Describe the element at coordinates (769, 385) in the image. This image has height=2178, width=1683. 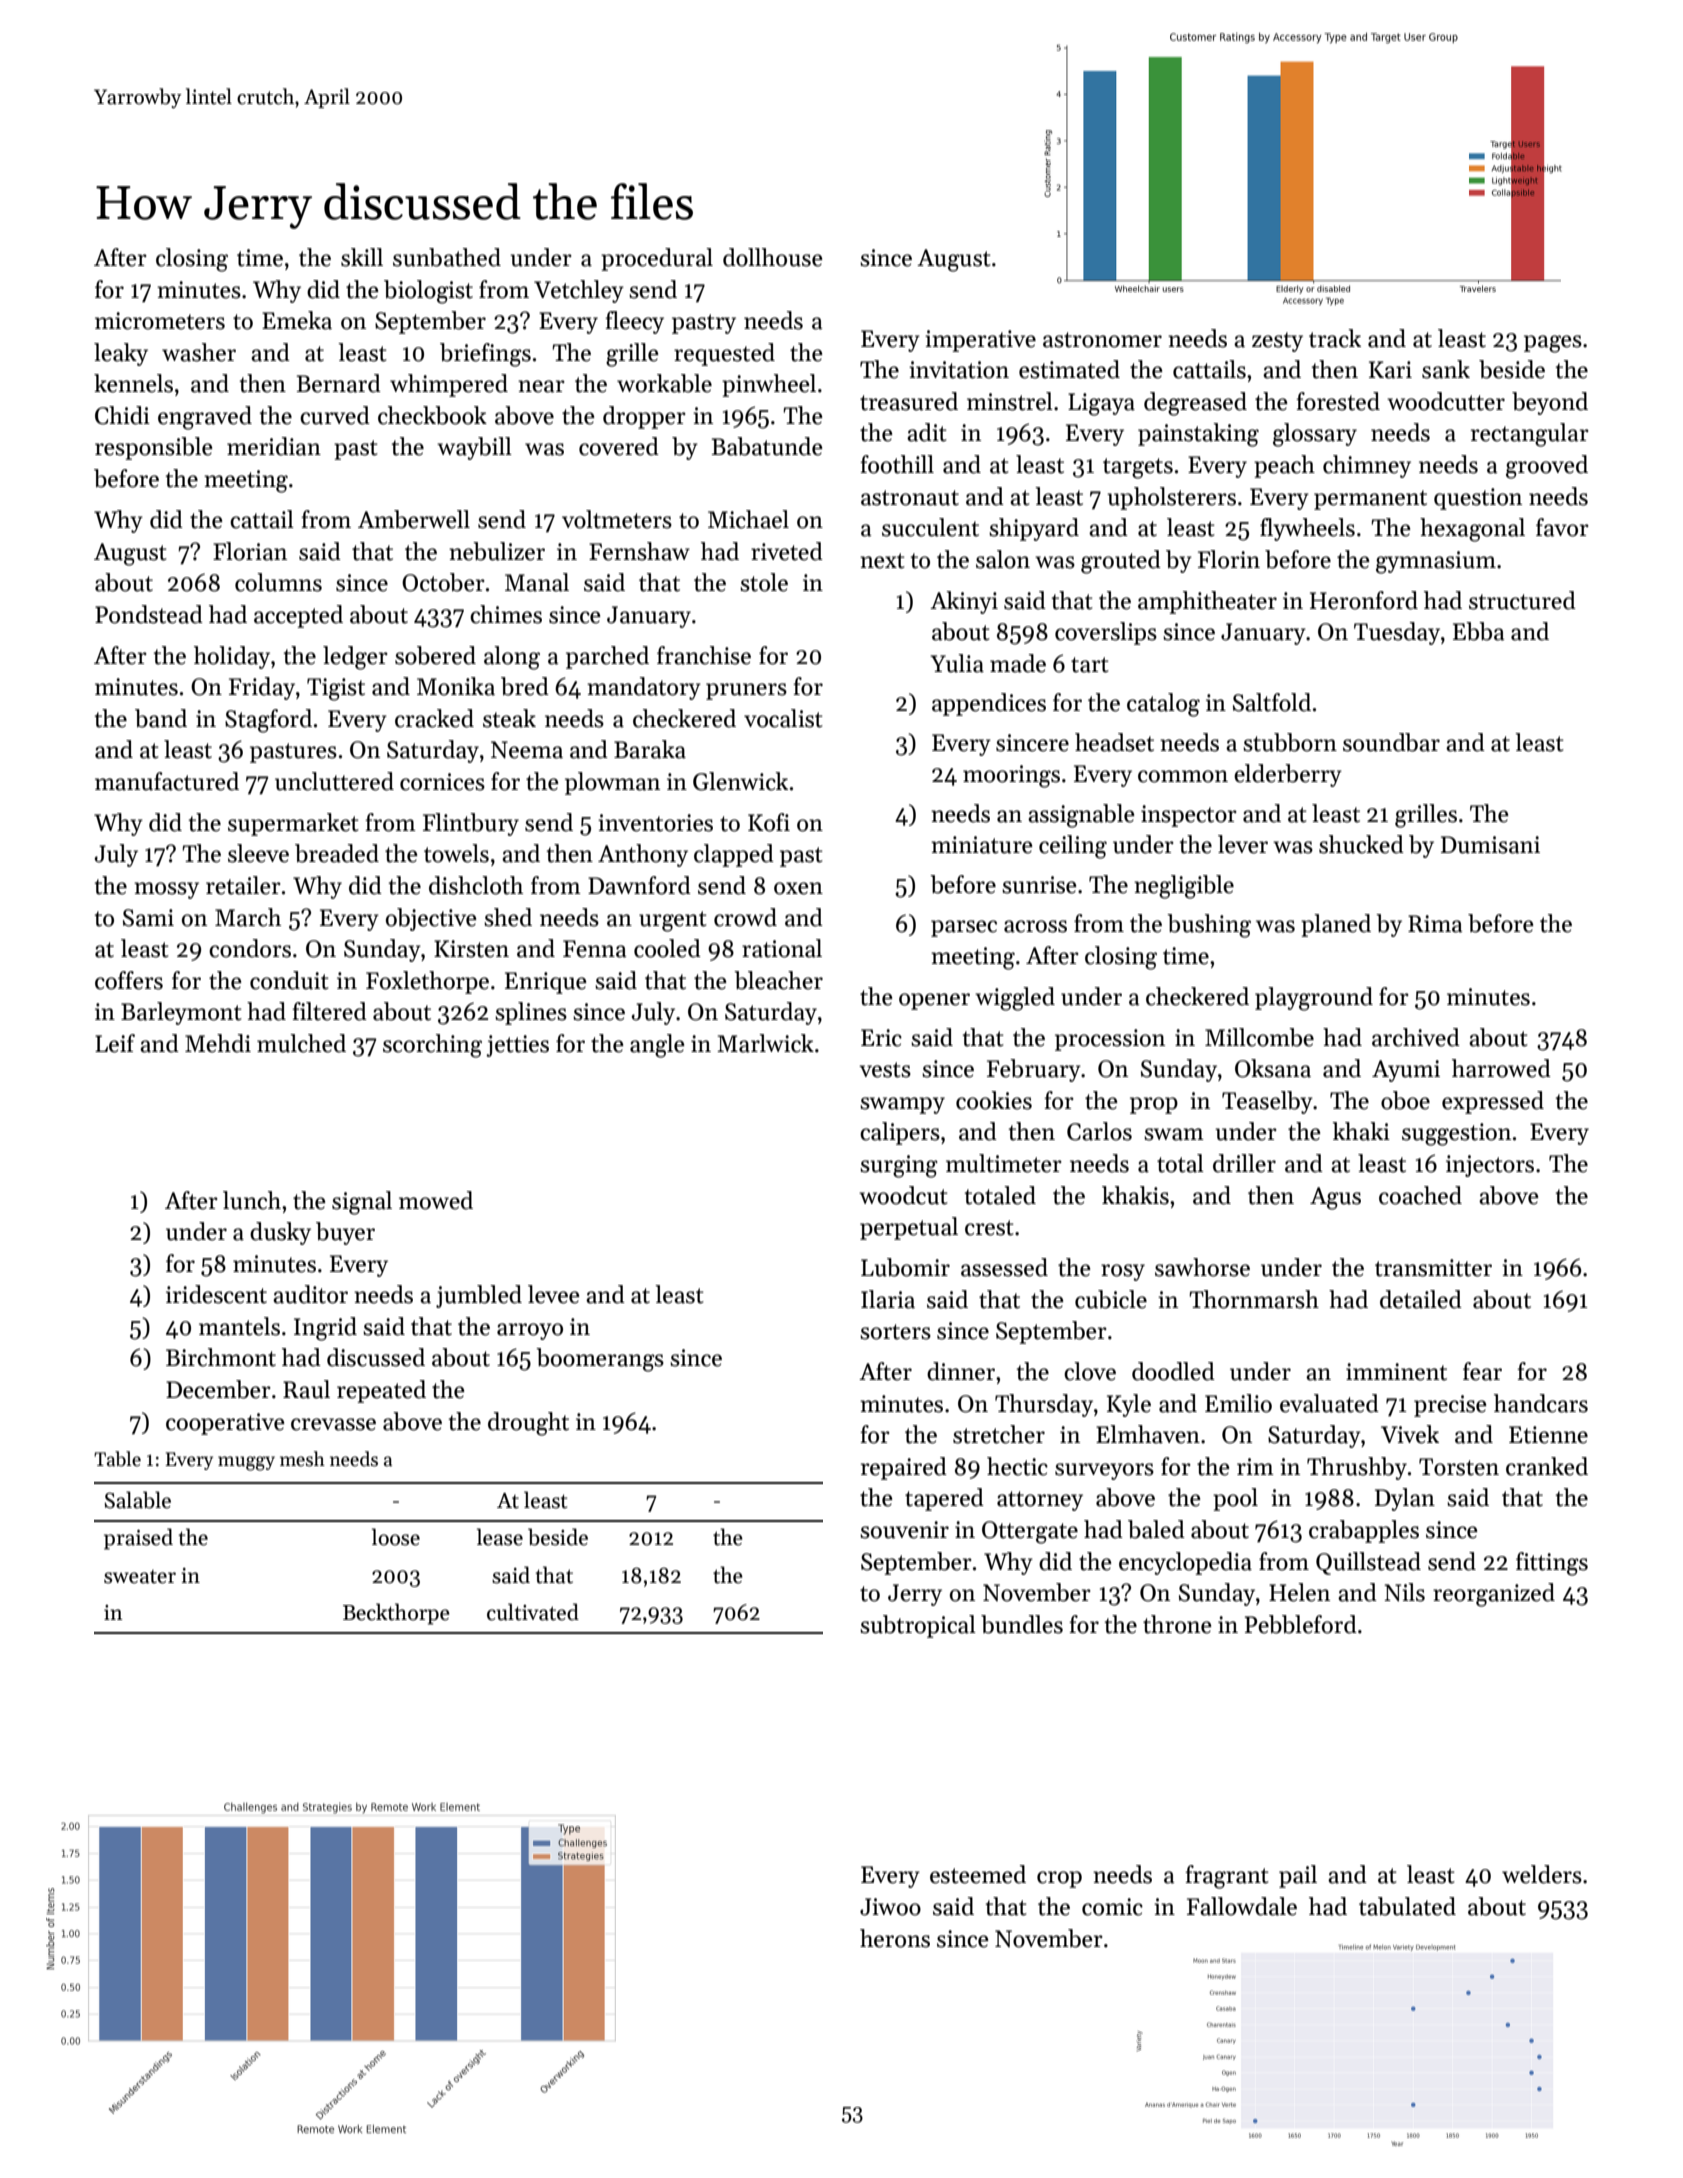
I see `pinwheel` at that location.
